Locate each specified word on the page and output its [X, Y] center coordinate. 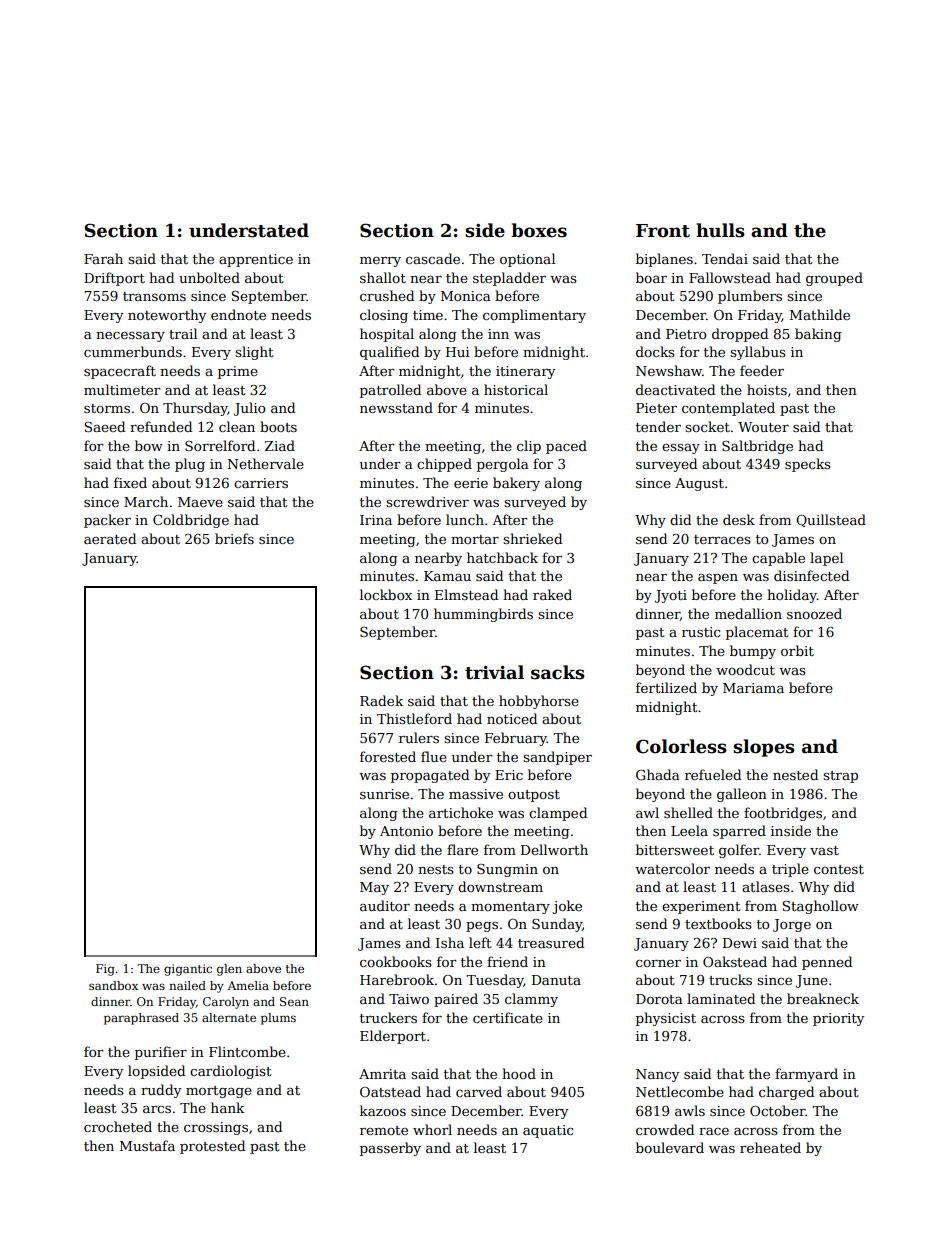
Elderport [393, 1037]
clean [237, 426]
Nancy [657, 1075]
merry [380, 262]
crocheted [118, 1126]
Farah [103, 258]
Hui [458, 352]
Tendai [725, 258]
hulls [720, 230]
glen [229, 970]
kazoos [383, 1110]
